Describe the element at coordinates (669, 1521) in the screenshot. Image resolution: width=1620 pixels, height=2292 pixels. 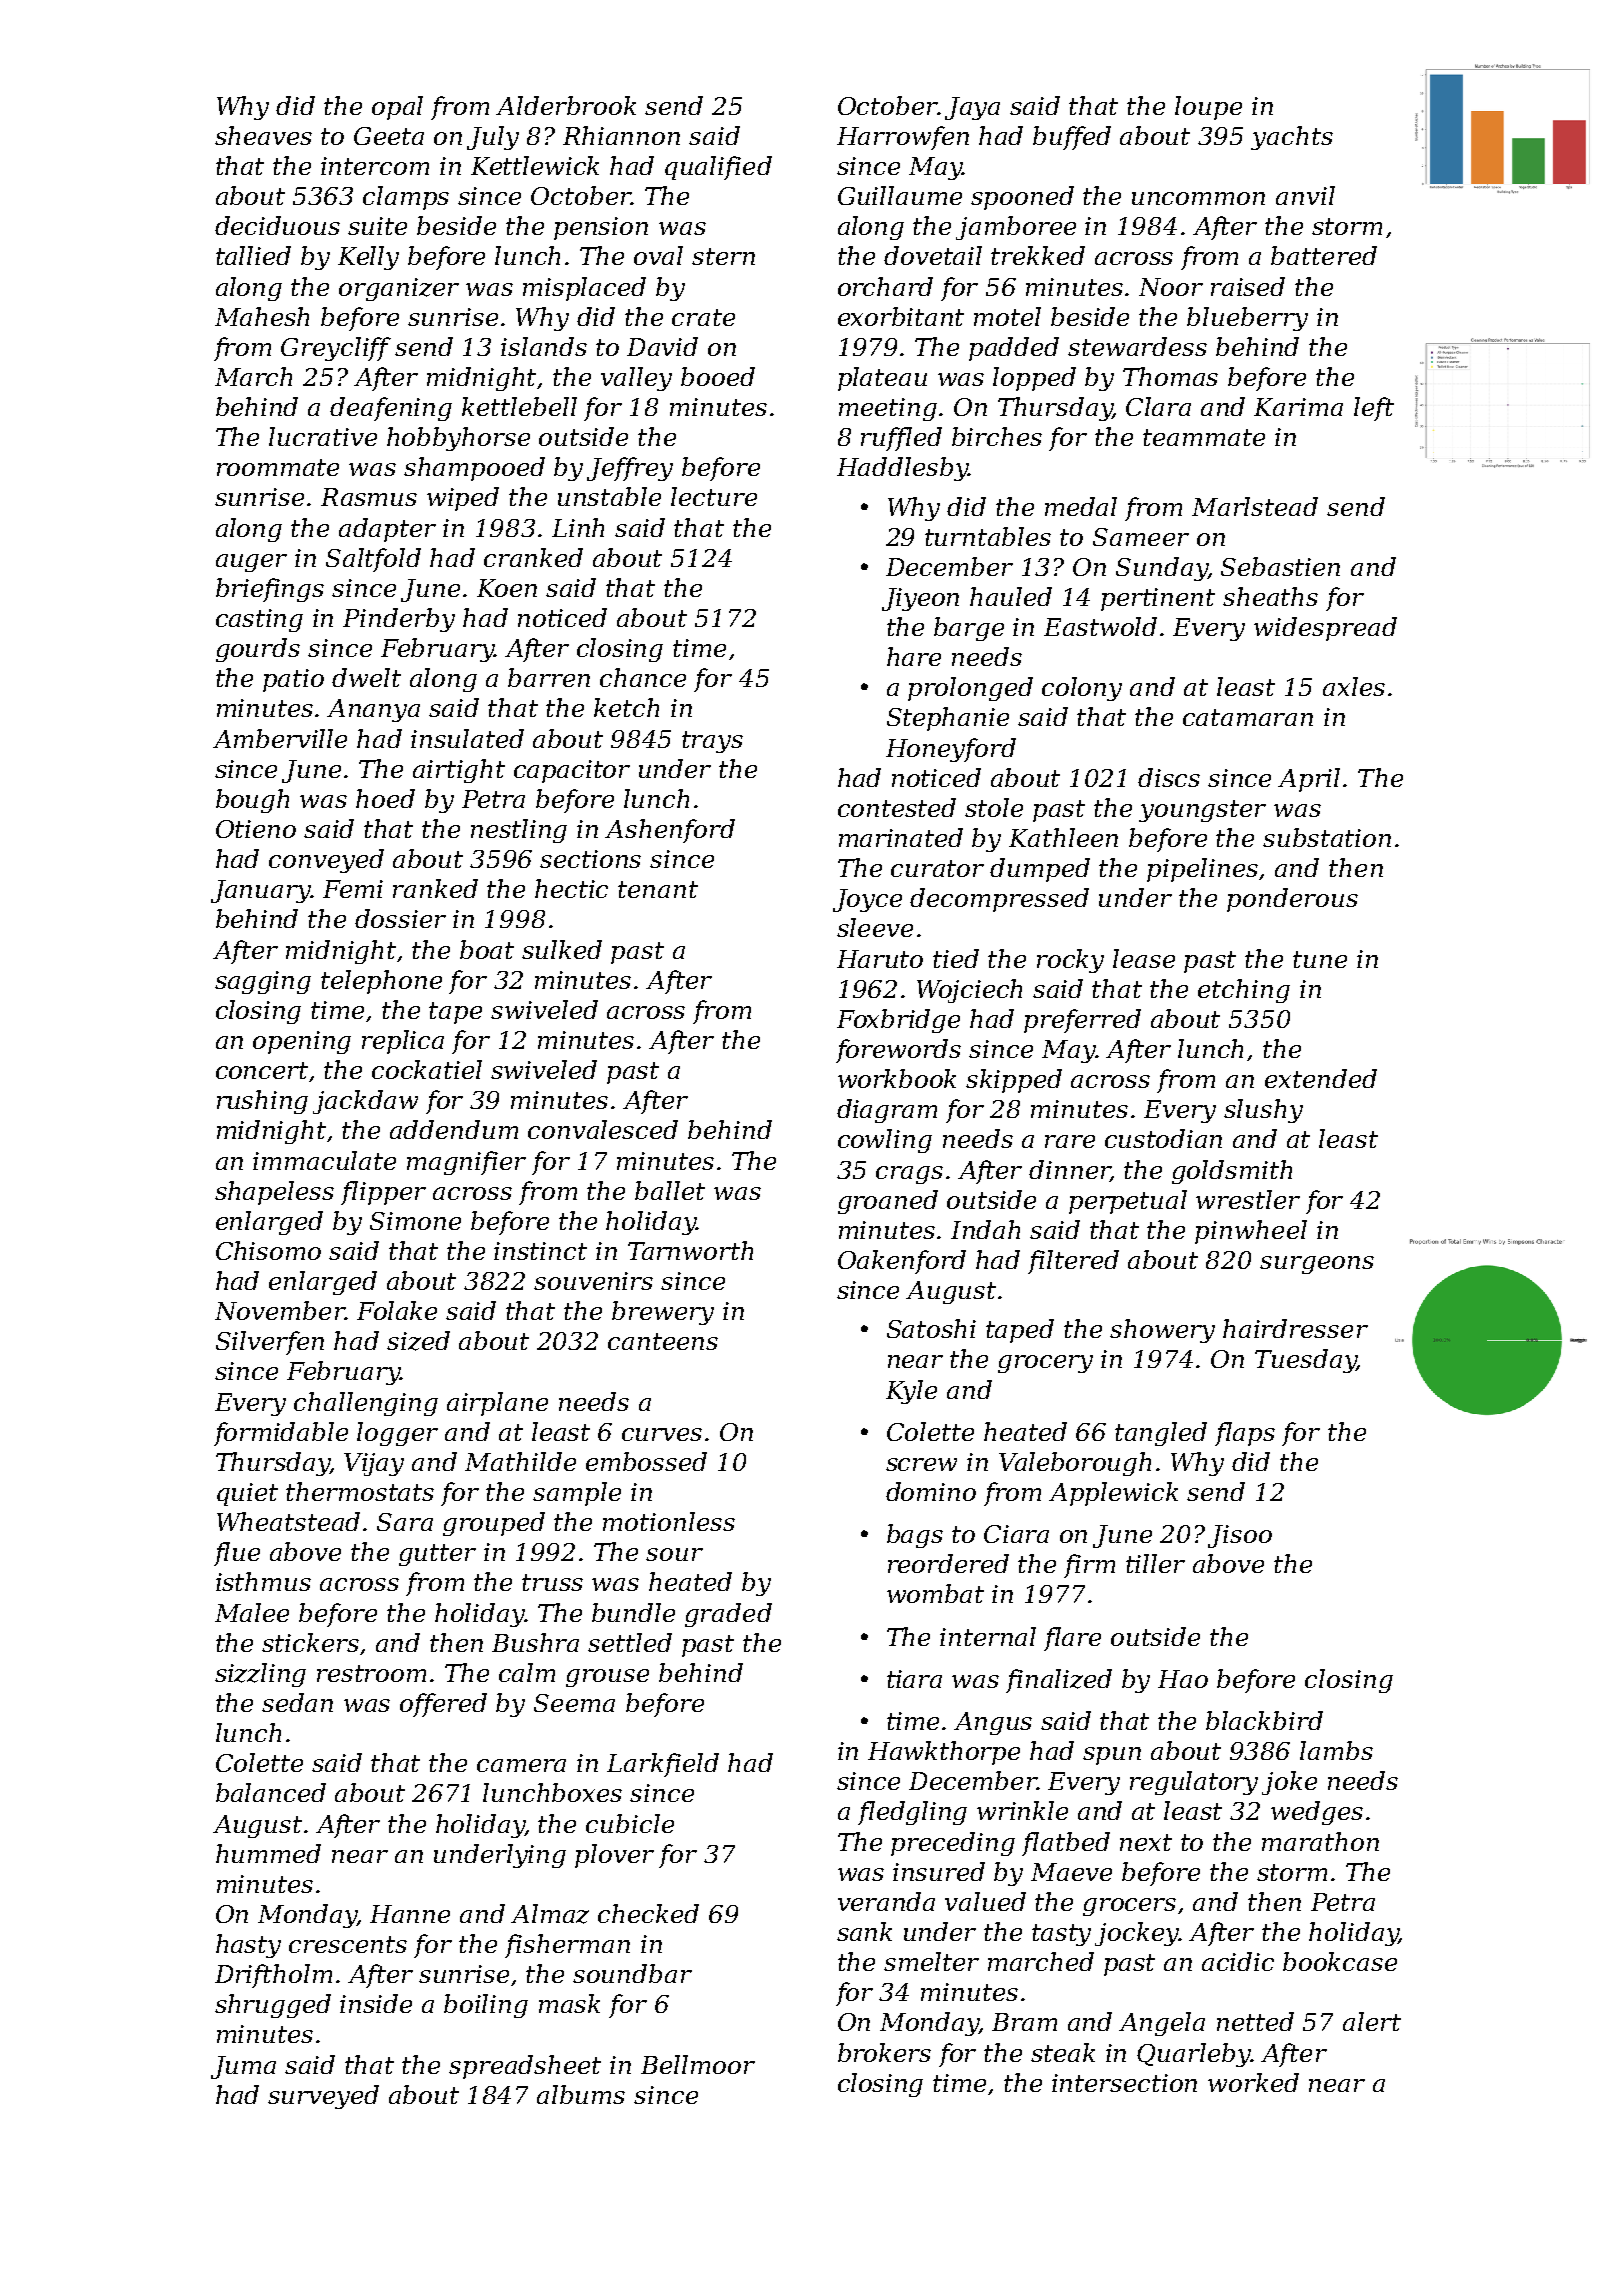
I see `motionless` at that location.
